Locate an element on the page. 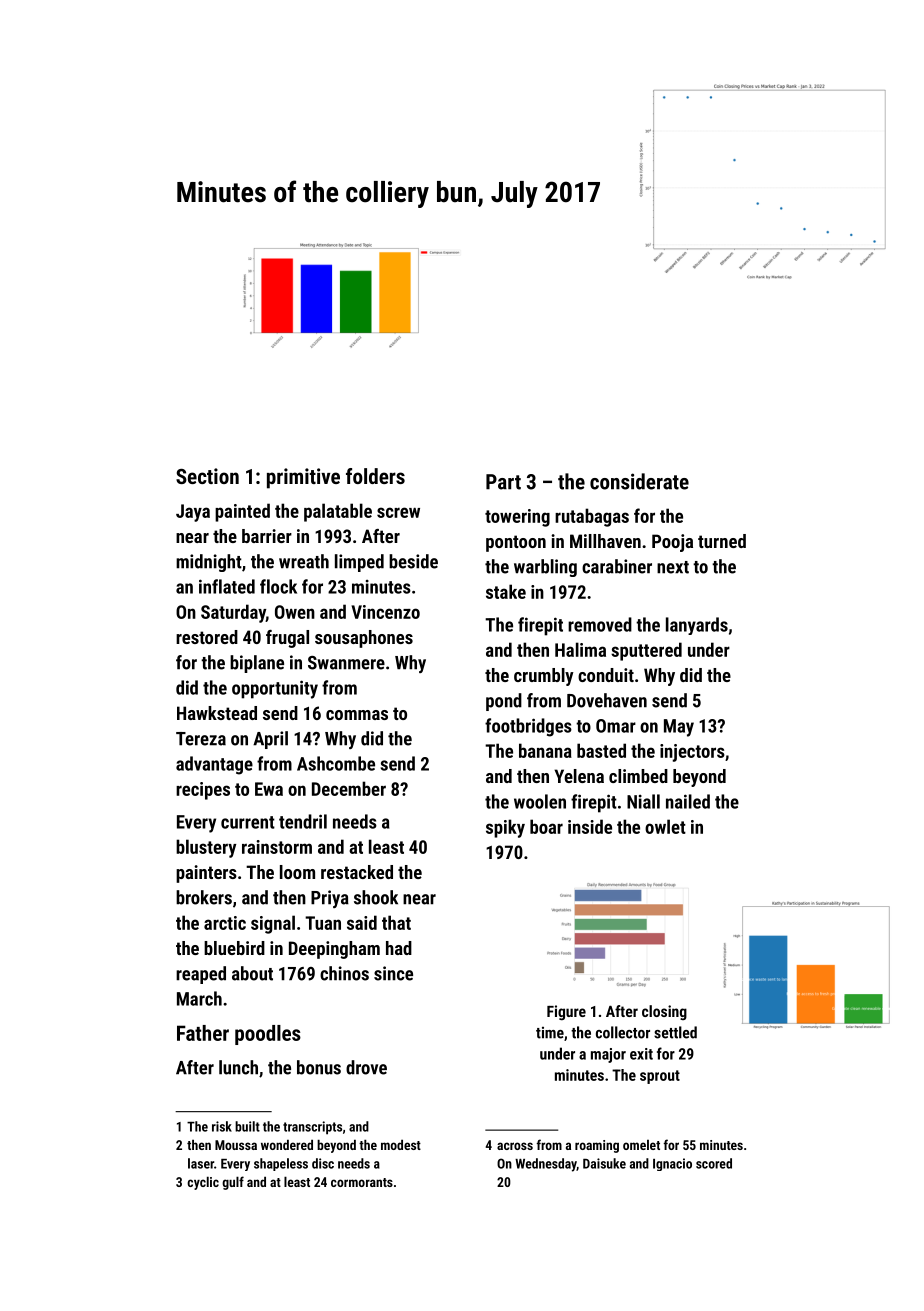 The width and height of the document is (924, 1311). that is located at coordinates (396, 922).
